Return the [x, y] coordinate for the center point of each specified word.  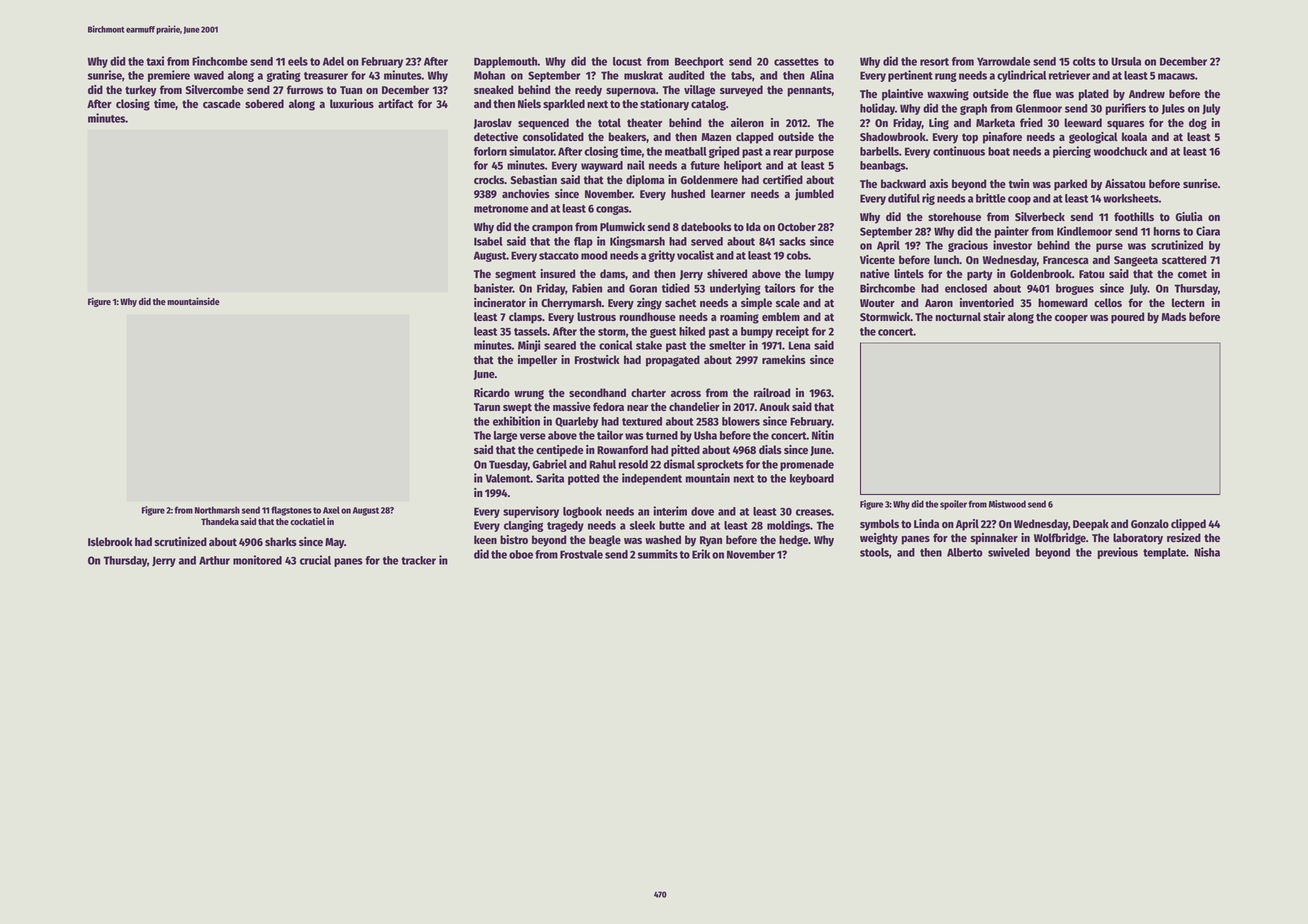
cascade [222, 103]
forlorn [490, 151]
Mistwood [1007, 504]
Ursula [1126, 61]
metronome [501, 209]
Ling [939, 124]
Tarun [487, 407]
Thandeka [220, 521]
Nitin [823, 435]
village [700, 91]
